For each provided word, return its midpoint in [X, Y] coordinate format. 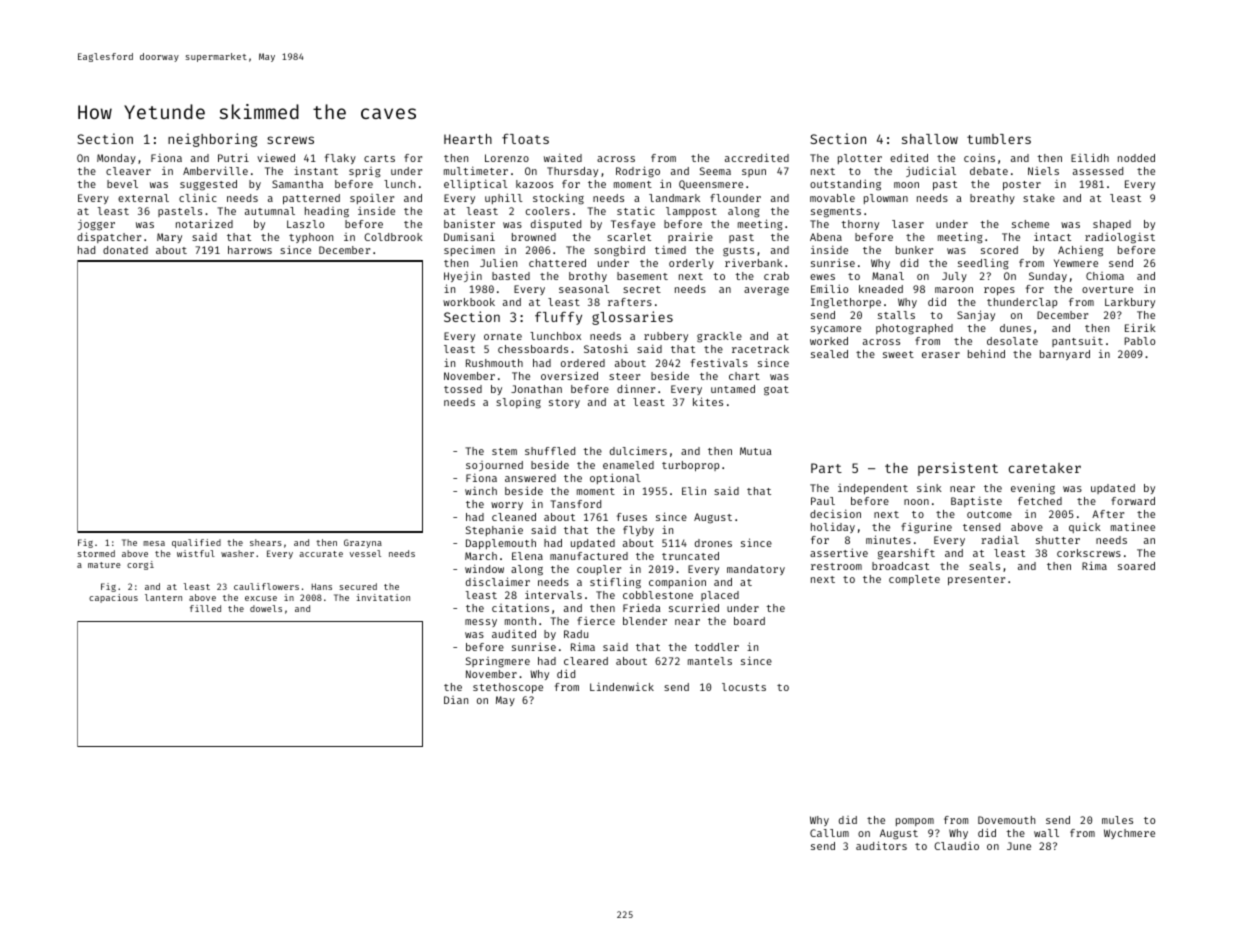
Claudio [956, 846]
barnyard [1065, 355]
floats [525, 139]
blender [645, 621]
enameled [628, 465]
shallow [930, 139]
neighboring [212, 140]
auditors [881, 845]
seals [984, 566]
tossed [463, 389]
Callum [829, 833]
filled [205, 608]
